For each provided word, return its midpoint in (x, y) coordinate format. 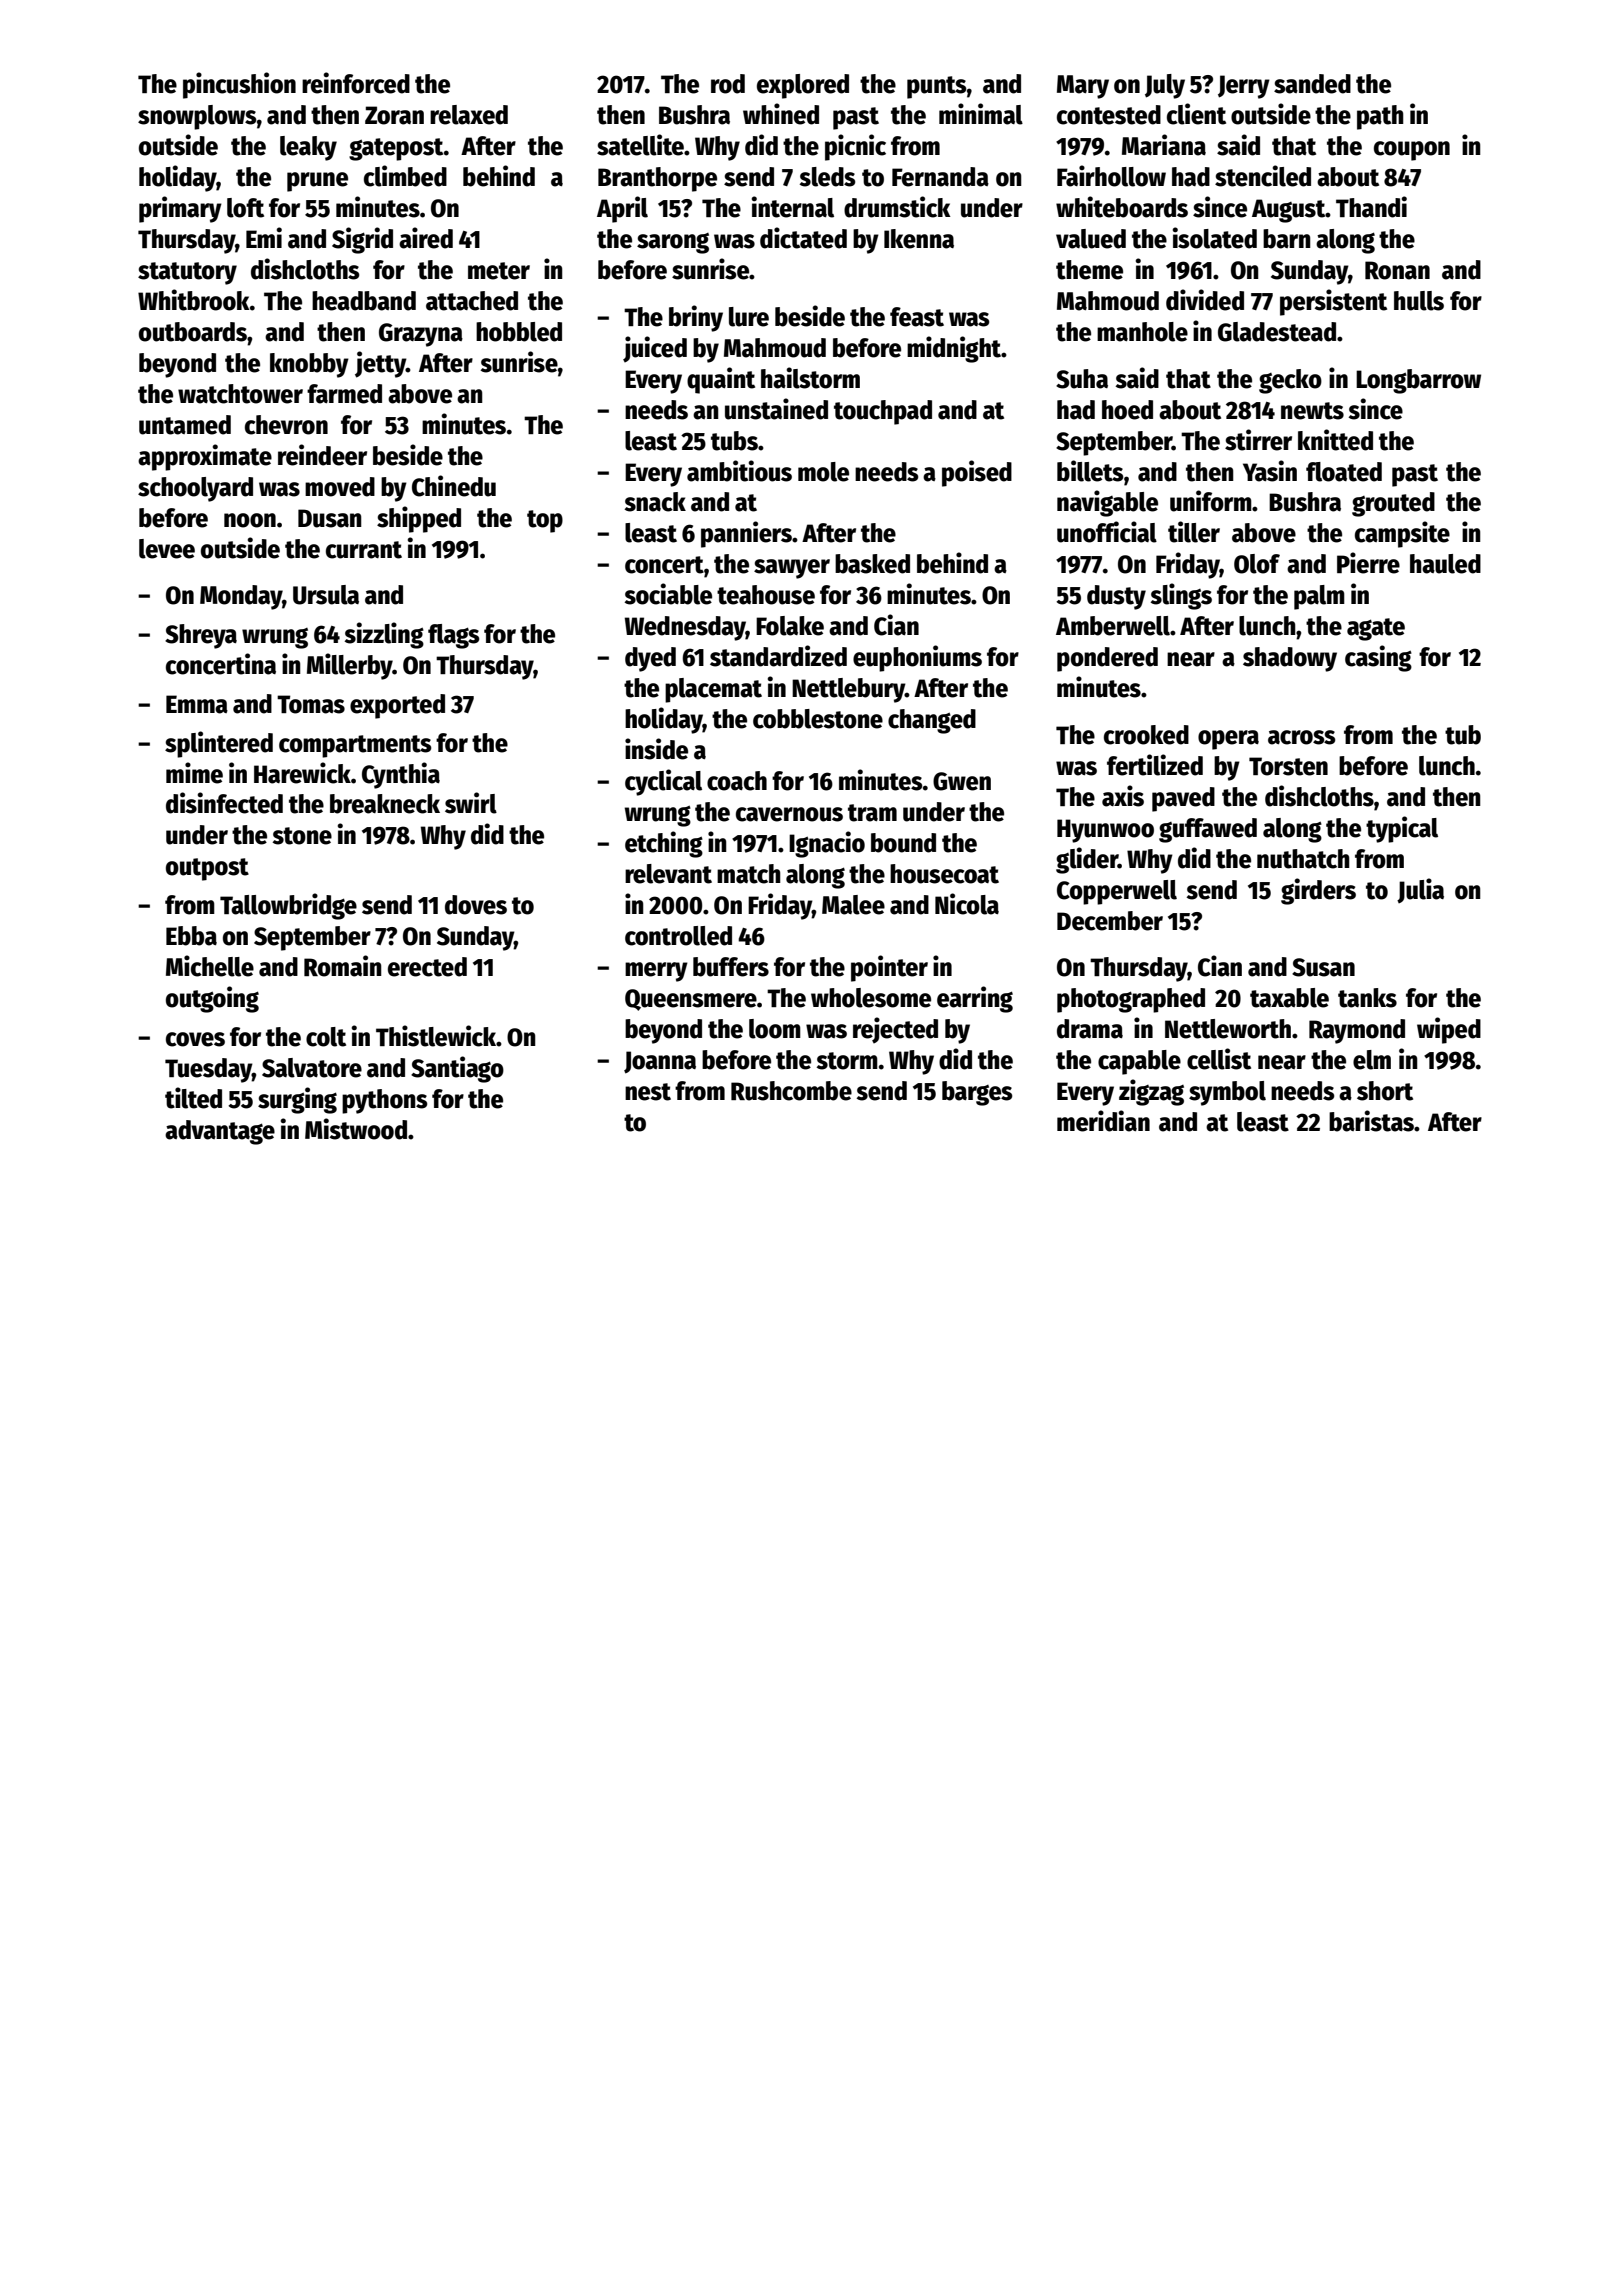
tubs (734, 441)
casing (1378, 658)
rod (728, 84)
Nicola (967, 904)
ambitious (739, 471)
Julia (1420, 890)
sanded (1312, 84)
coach (737, 781)
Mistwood (356, 1129)
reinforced (356, 83)
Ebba (191, 936)
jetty (380, 364)
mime (194, 773)
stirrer (1258, 440)
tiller (1194, 532)
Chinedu (454, 486)
